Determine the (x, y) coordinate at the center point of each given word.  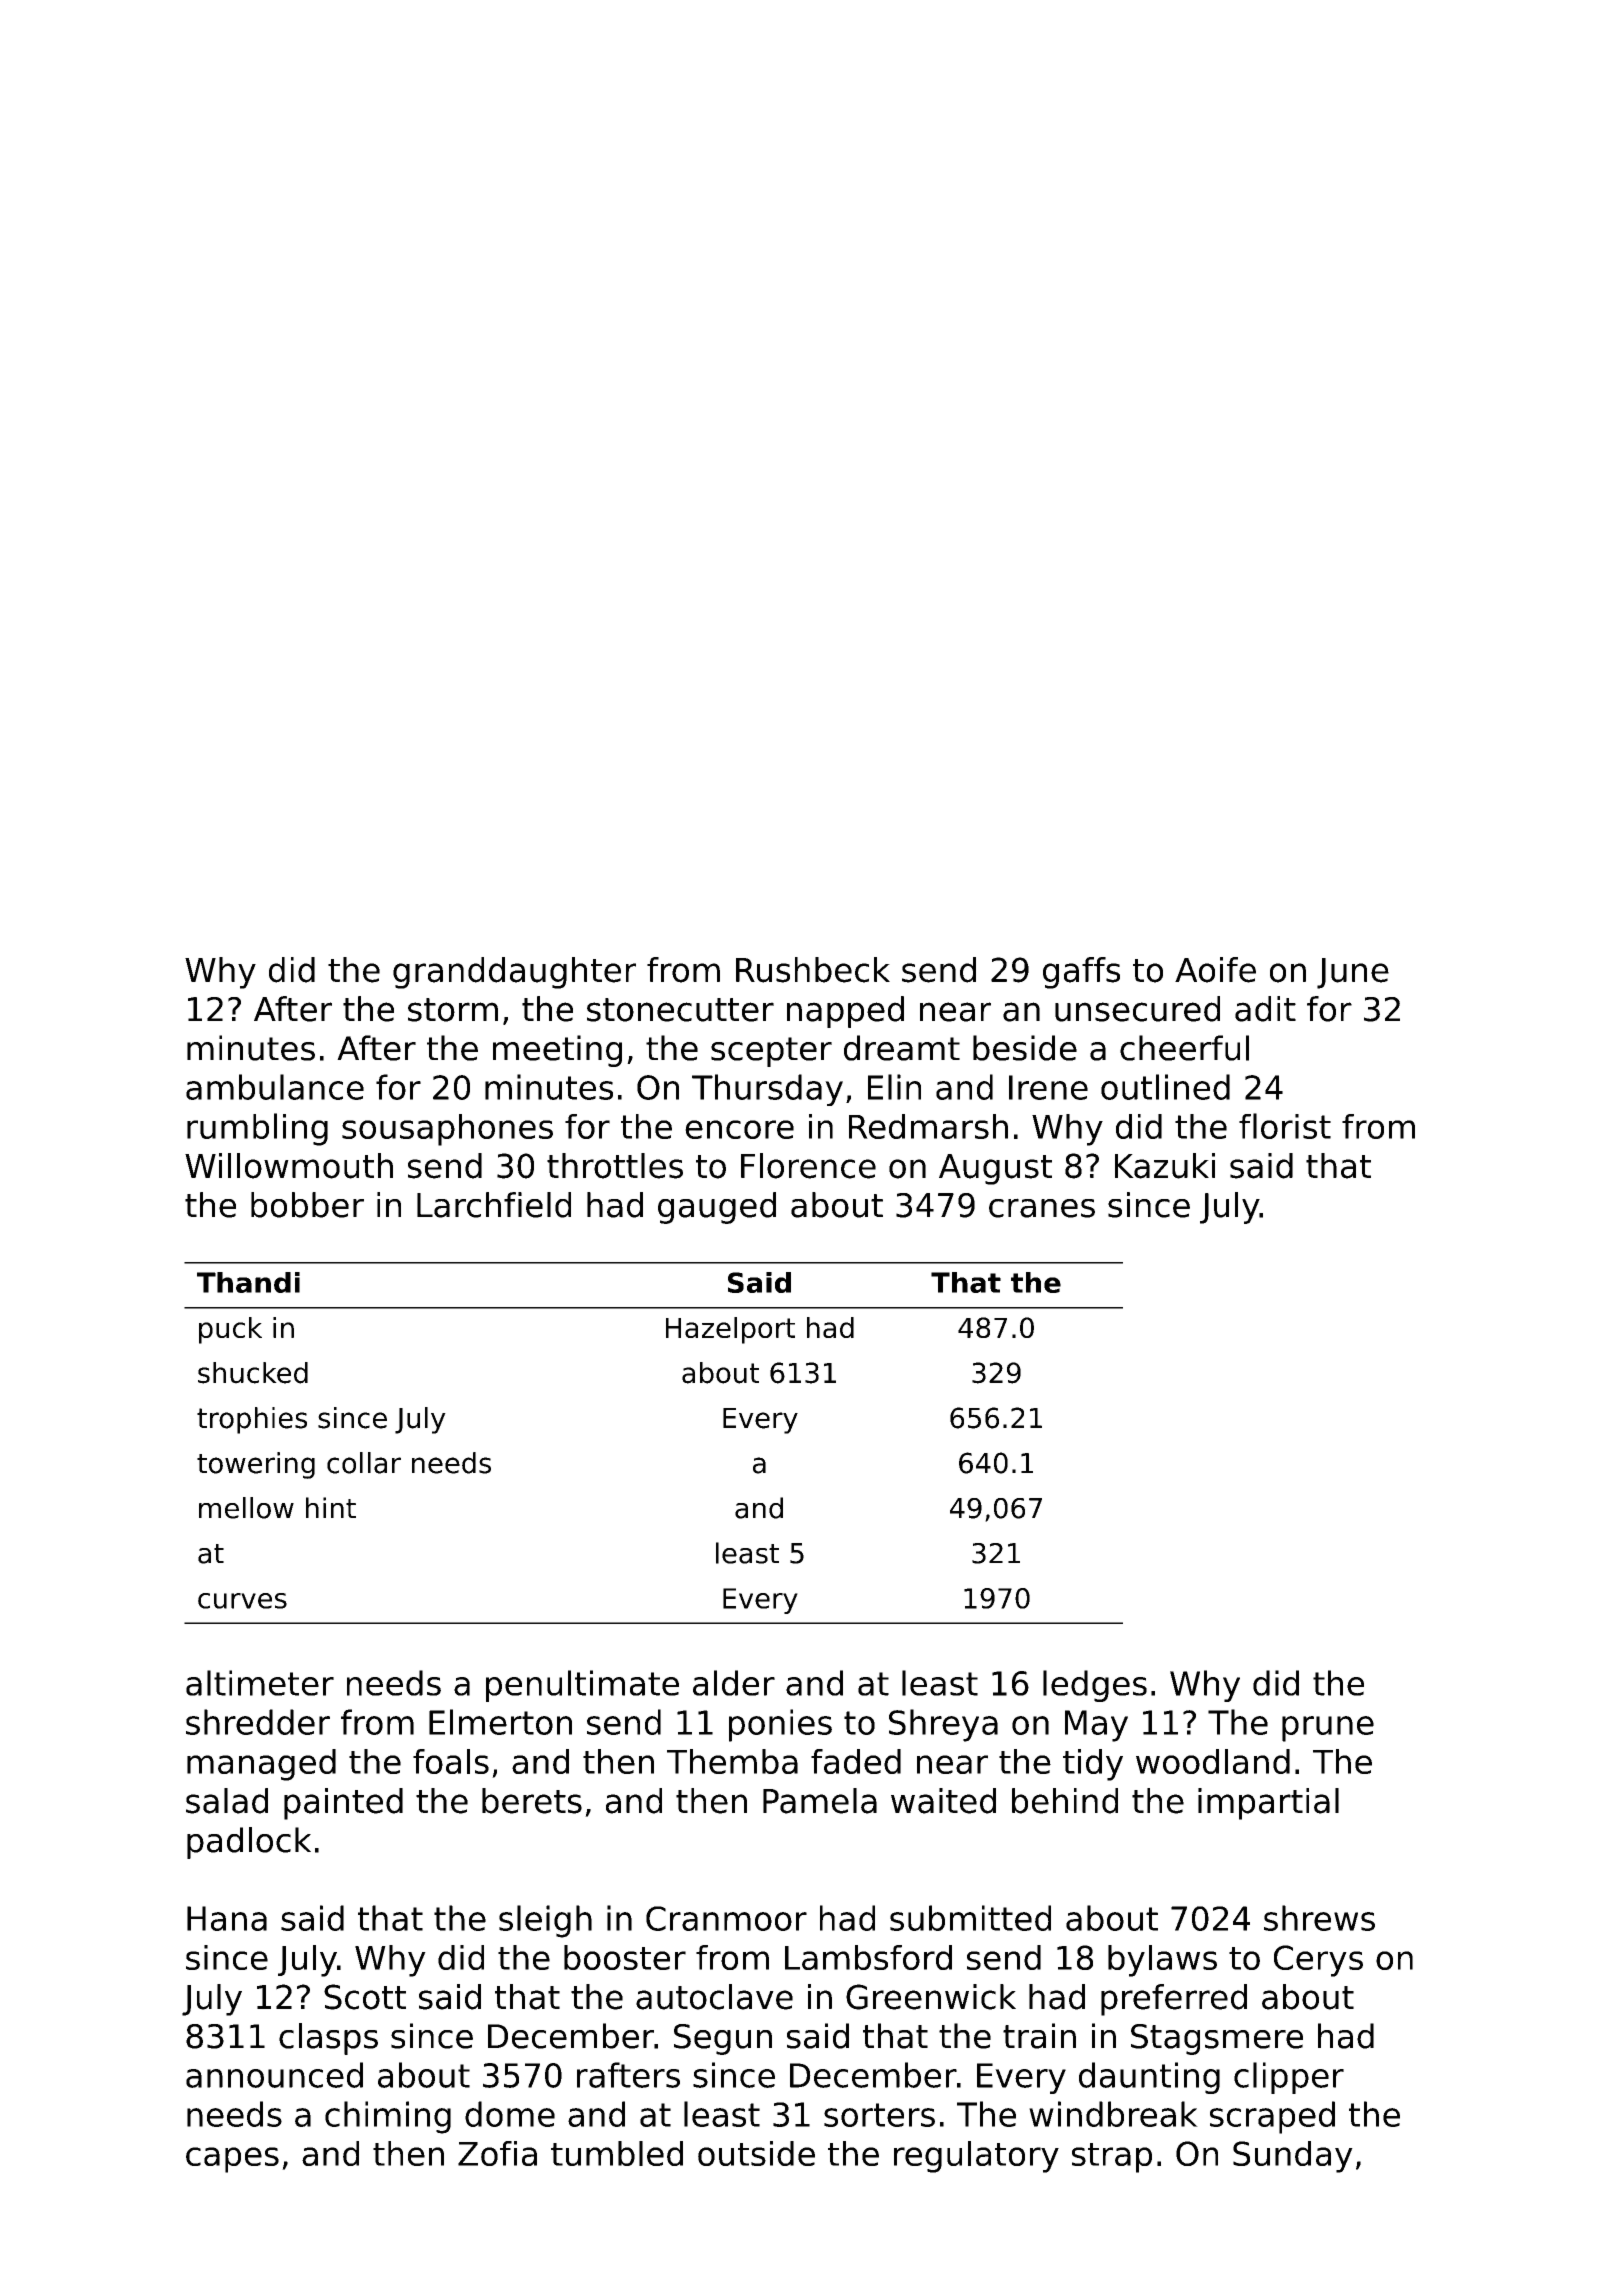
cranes (1042, 1208)
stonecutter (680, 1010)
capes (232, 2160)
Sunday (1293, 2157)
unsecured (1137, 1009)
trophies (252, 1420)
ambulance (275, 1087)
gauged (717, 1208)
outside (756, 2153)
